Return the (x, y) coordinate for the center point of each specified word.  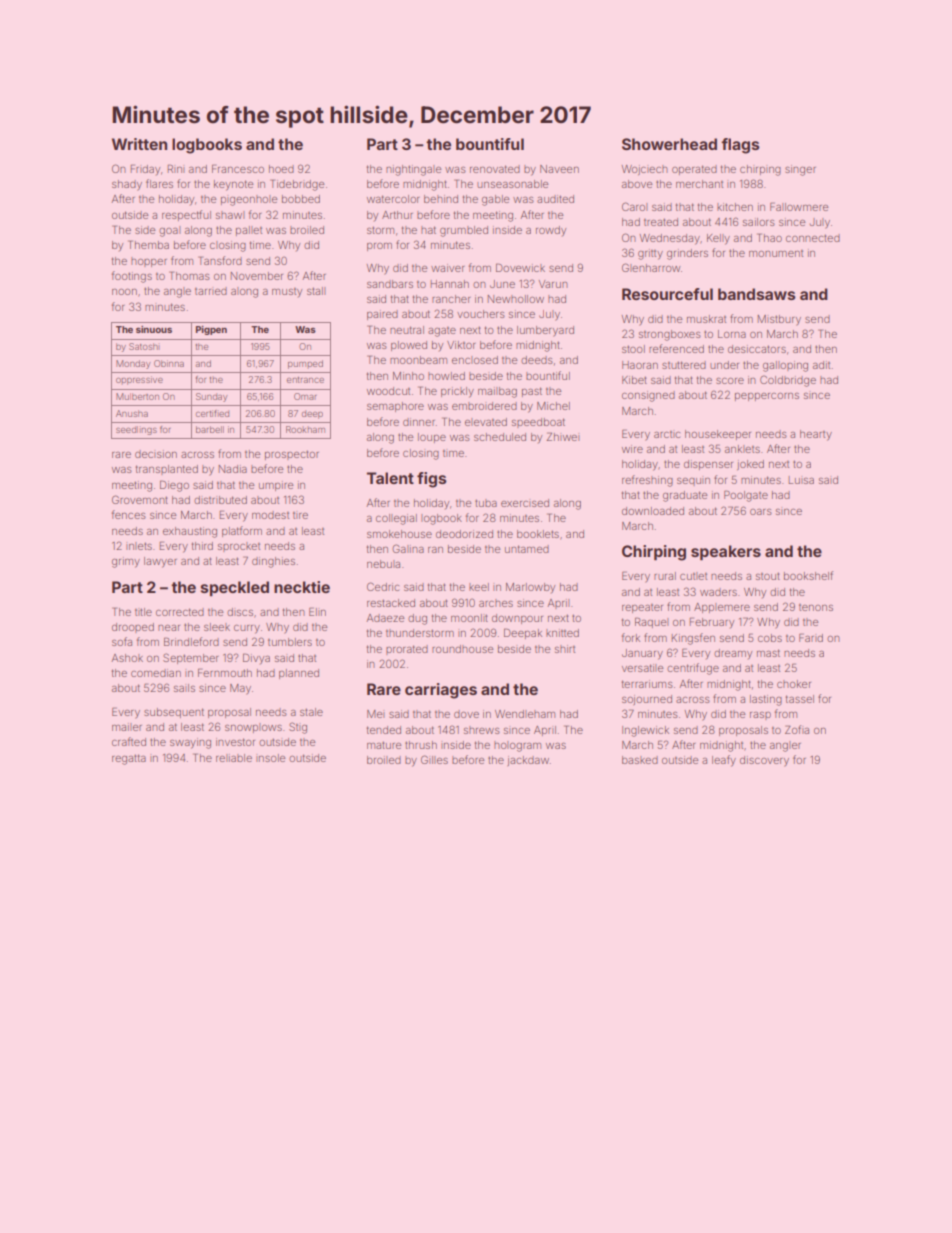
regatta (129, 759)
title (143, 612)
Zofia (797, 729)
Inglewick (645, 731)
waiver (448, 268)
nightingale (414, 170)
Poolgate (746, 496)
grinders (687, 254)
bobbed (301, 199)
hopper (149, 262)
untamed (527, 549)
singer (800, 170)
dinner (419, 422)
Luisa (801, 480)
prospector (292, 455)
